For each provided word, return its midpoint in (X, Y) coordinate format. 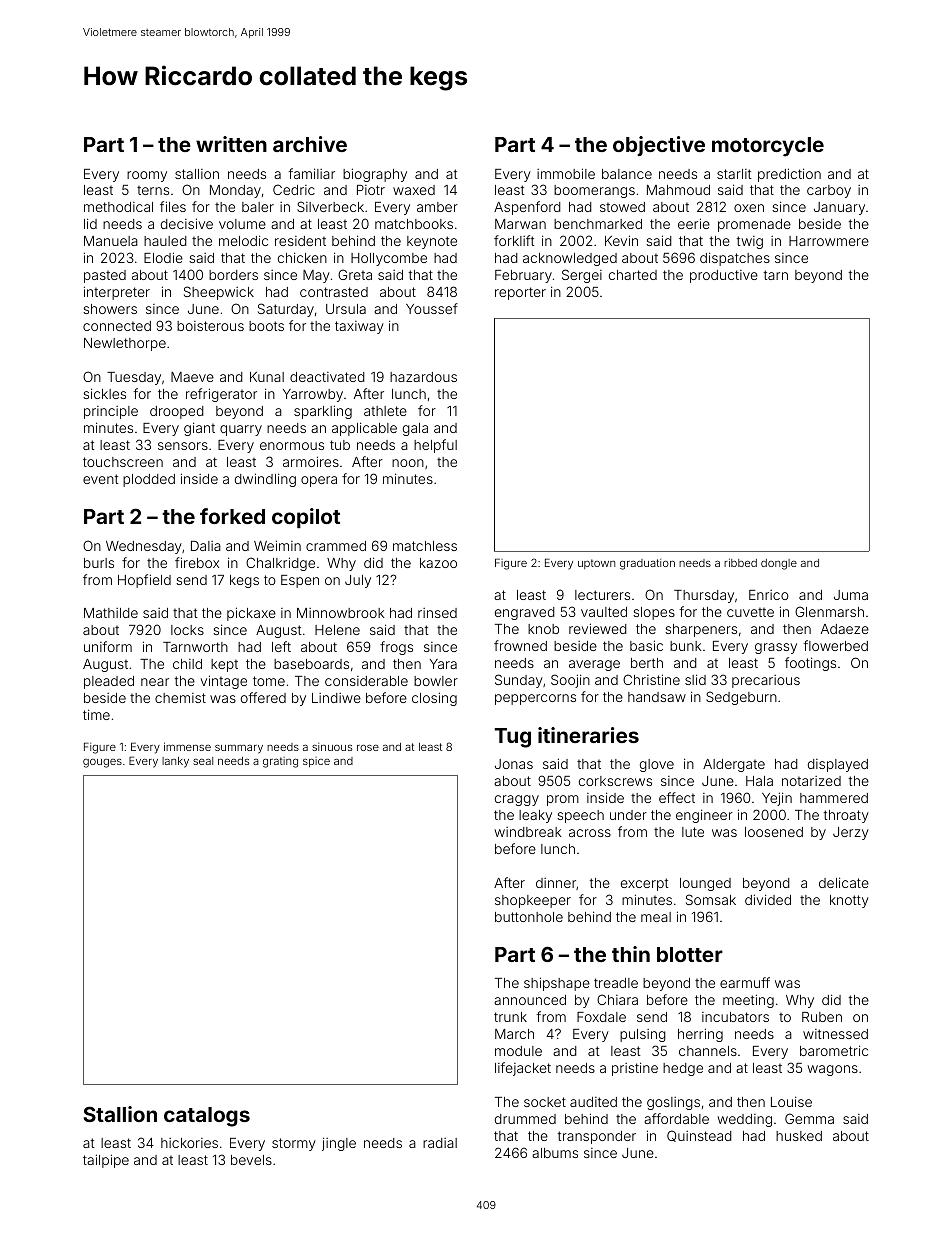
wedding (744, 1120)
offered (263, 697)
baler (258, 207)
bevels (251, 1160)
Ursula (346, 309)
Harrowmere (829, 241)
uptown (596, 564)
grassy (776, 648)
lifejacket (523, 1069)
